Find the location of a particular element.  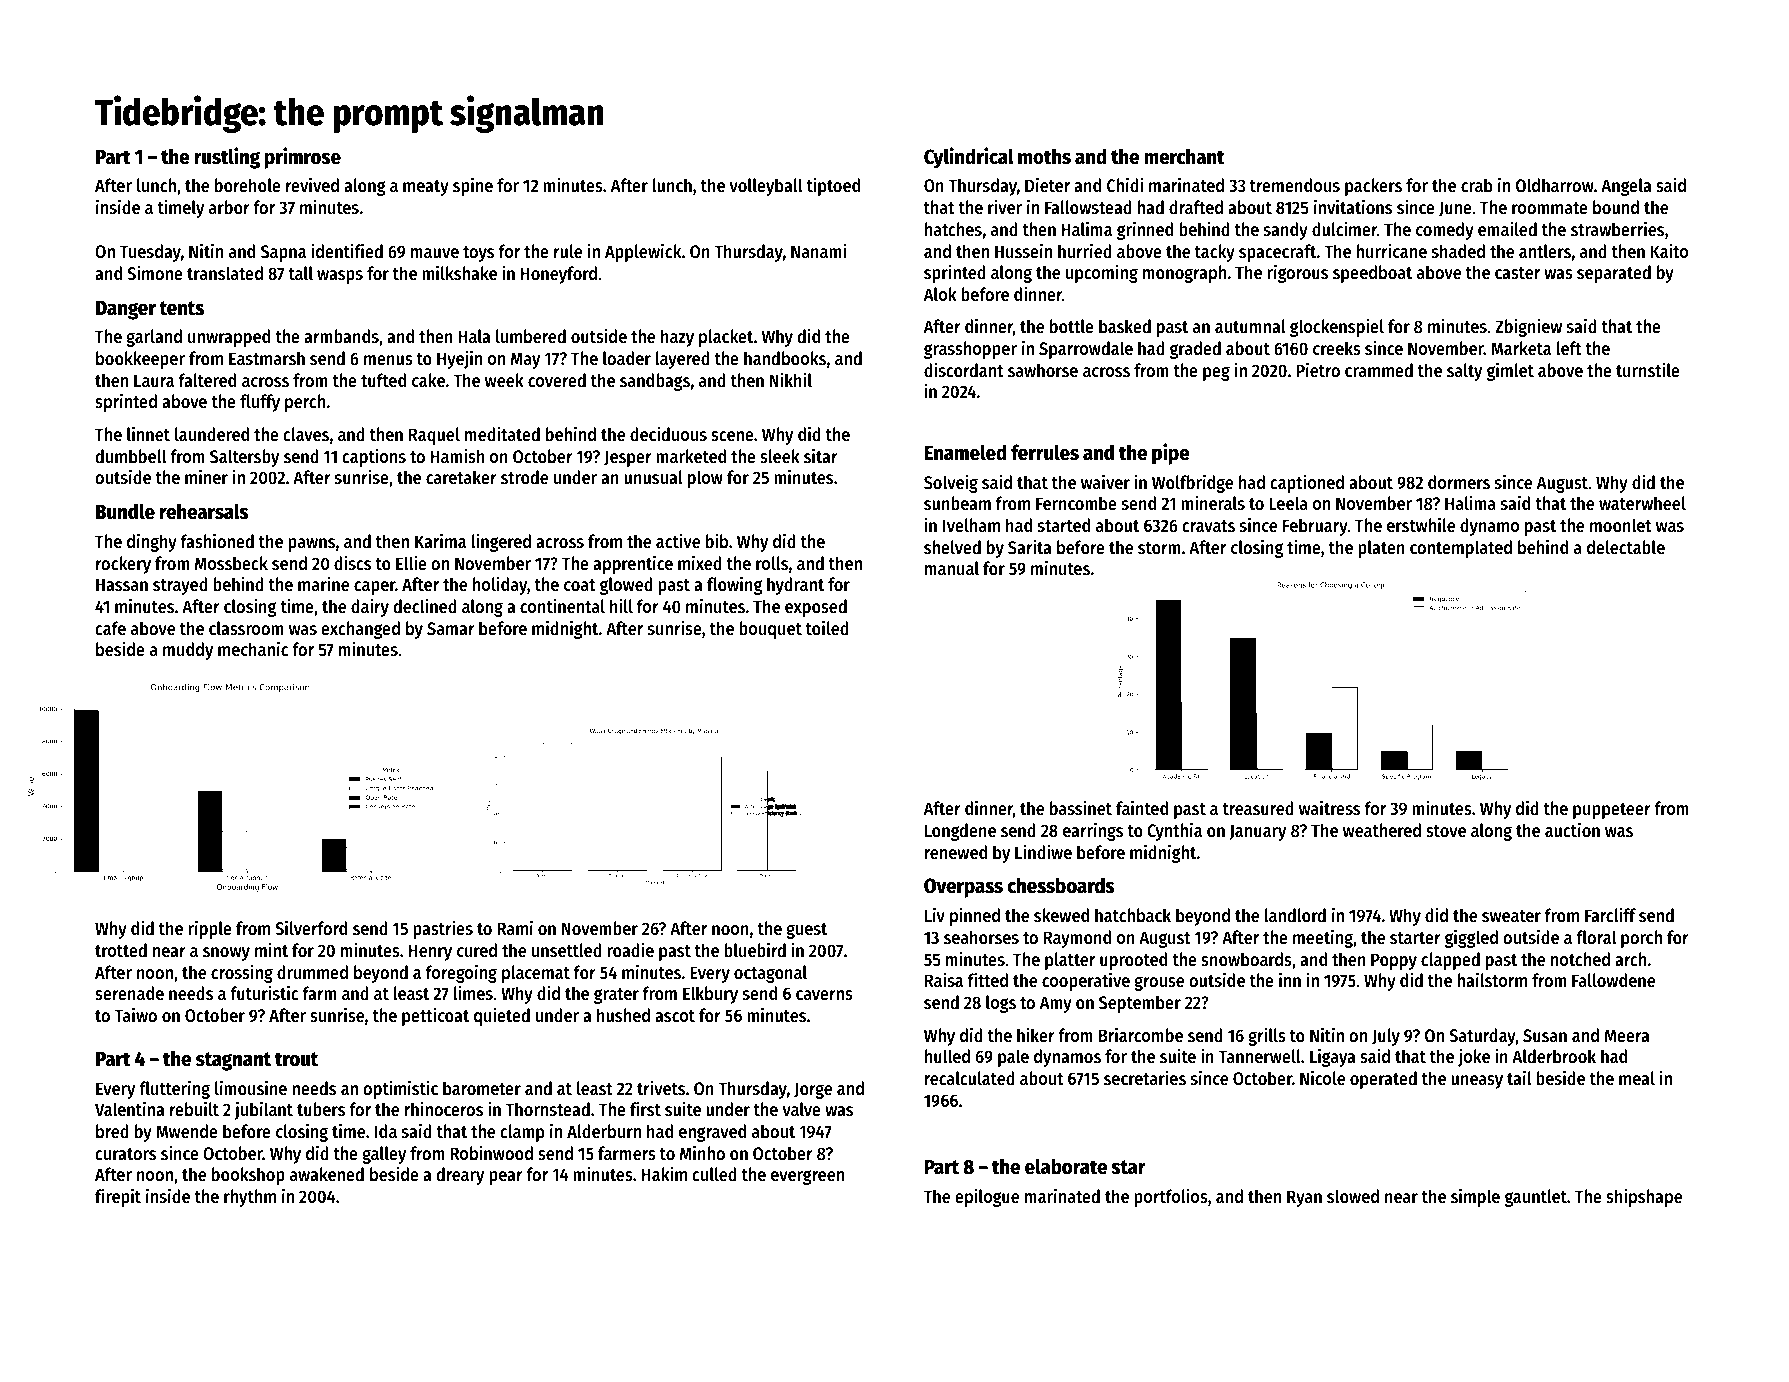

rhinoceros is located at coordinates (444, 1108).
